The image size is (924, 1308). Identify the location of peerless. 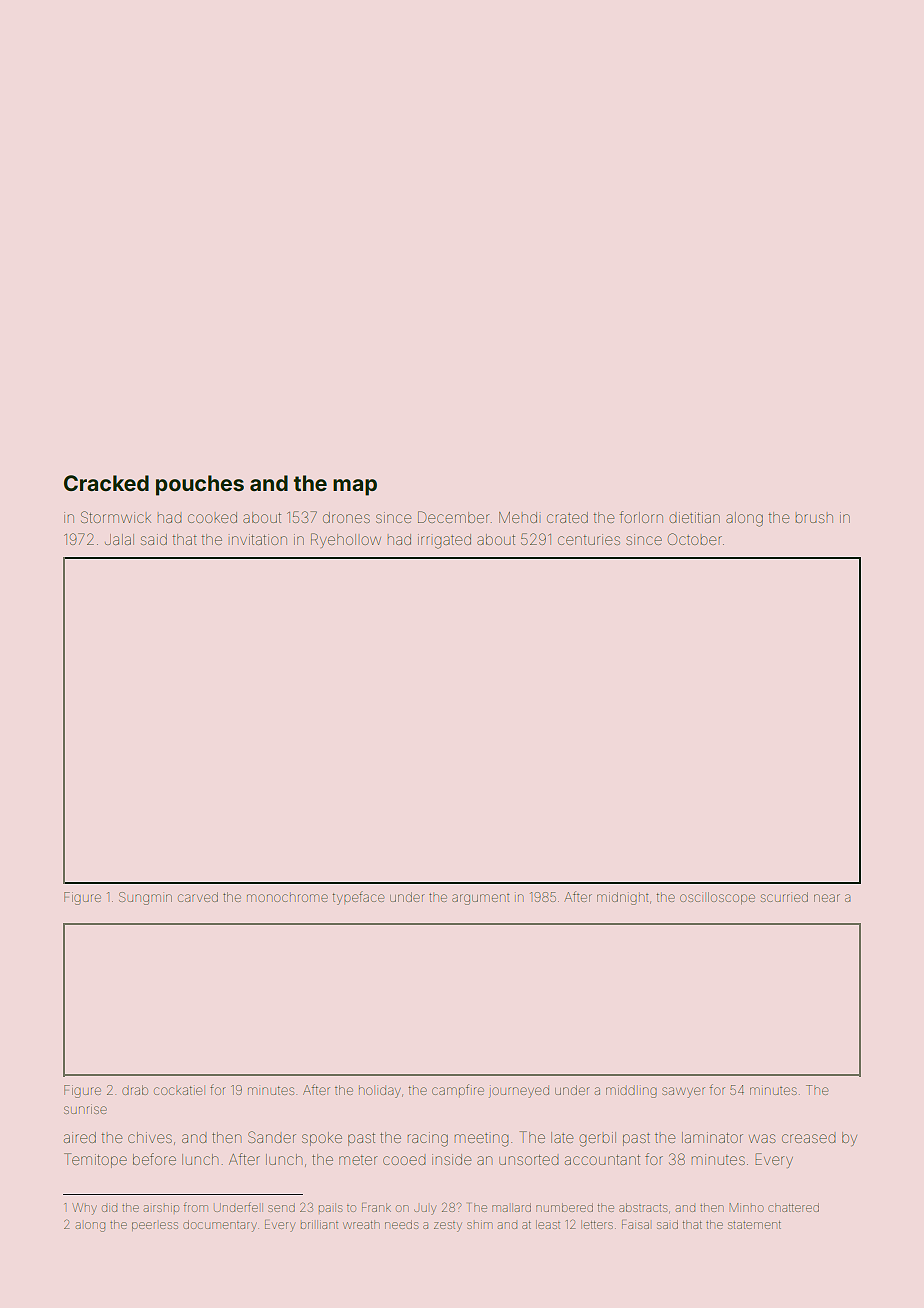
(155, 1226).
